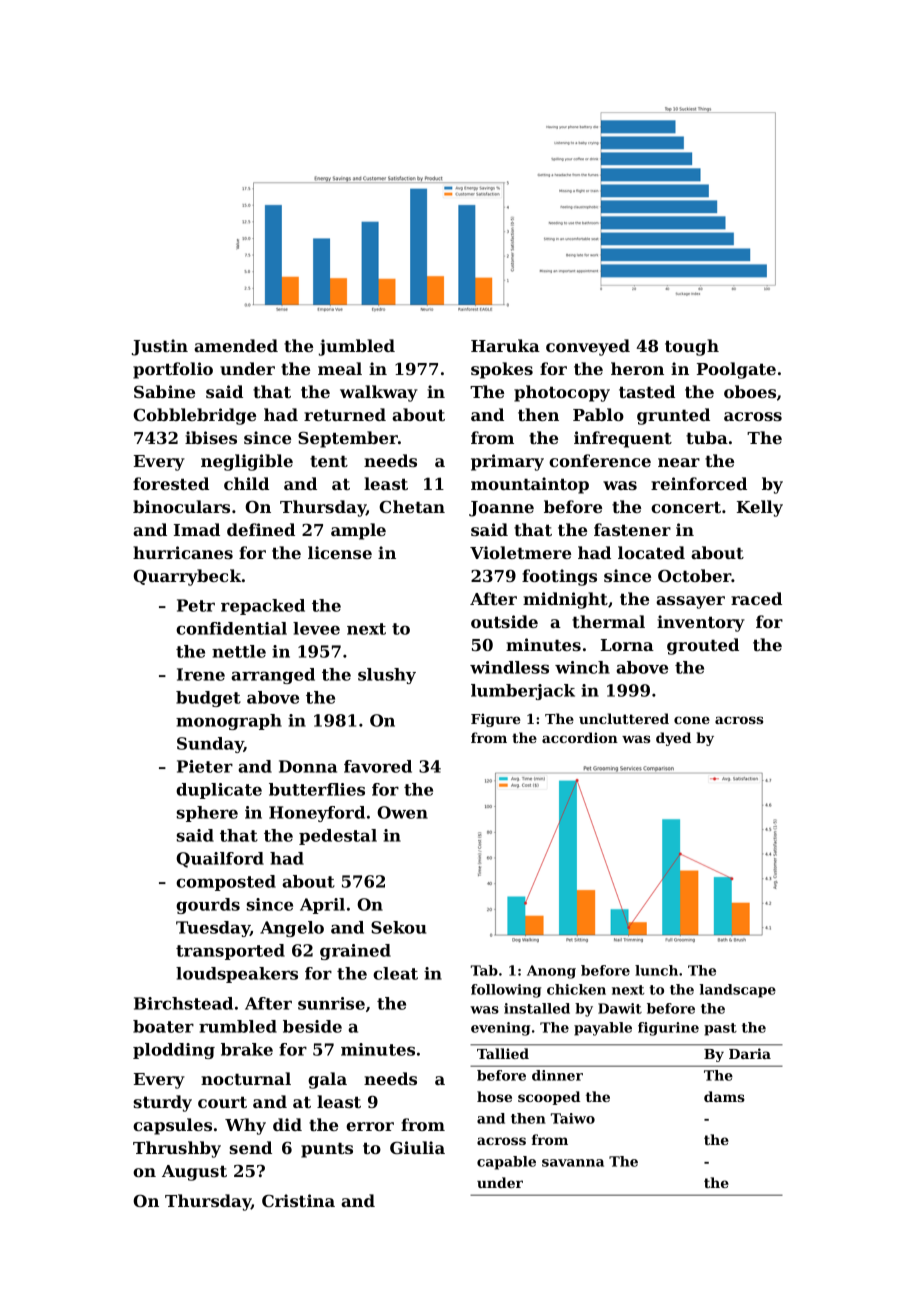 This screenshot has height=1302, width=916. What do you see at coordinates (208, 906) in the screenshot?
I see `gourds` at bounding box center [208, 906].
